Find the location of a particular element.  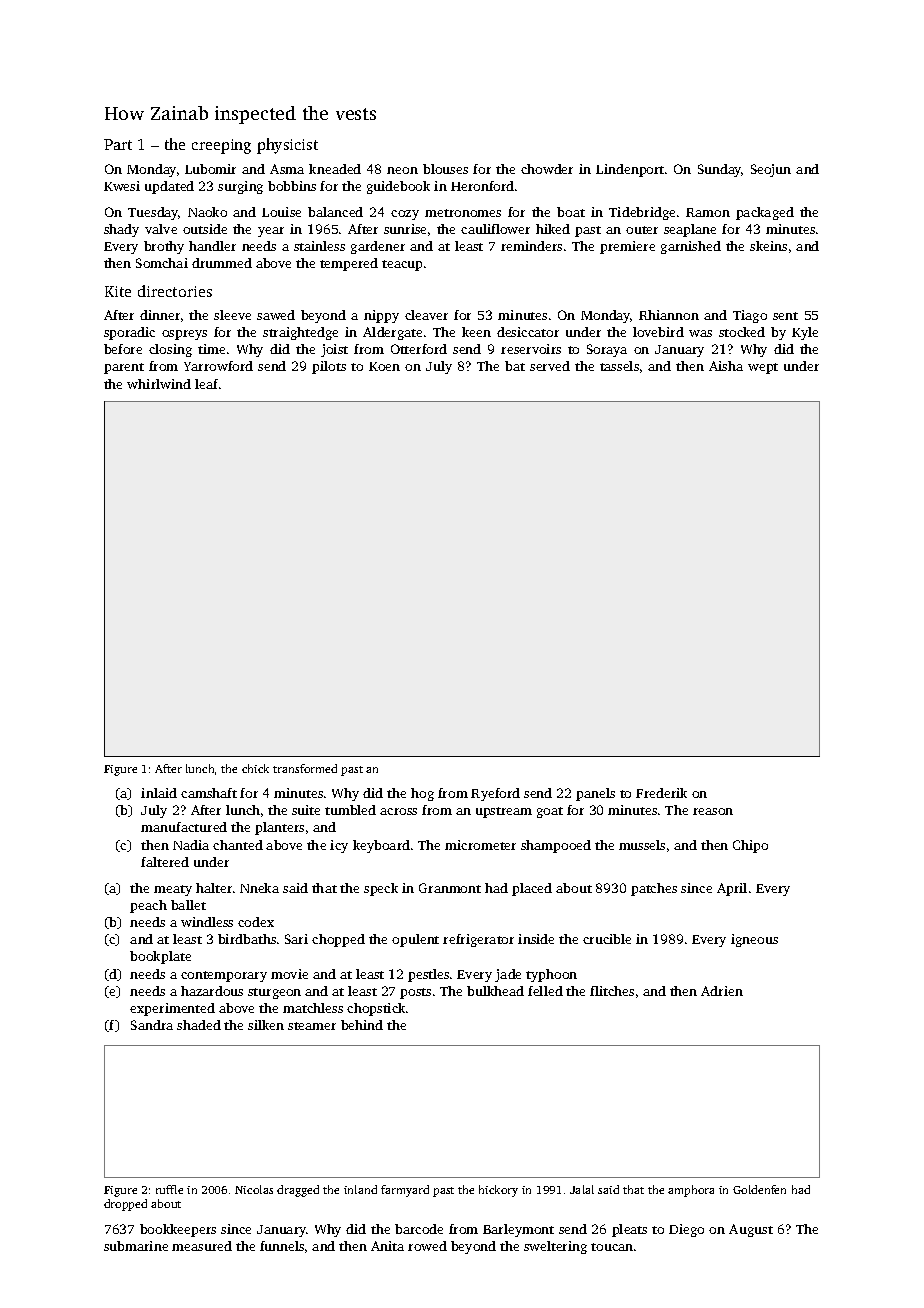

Lindenport is located at coordinates (630, 170).
